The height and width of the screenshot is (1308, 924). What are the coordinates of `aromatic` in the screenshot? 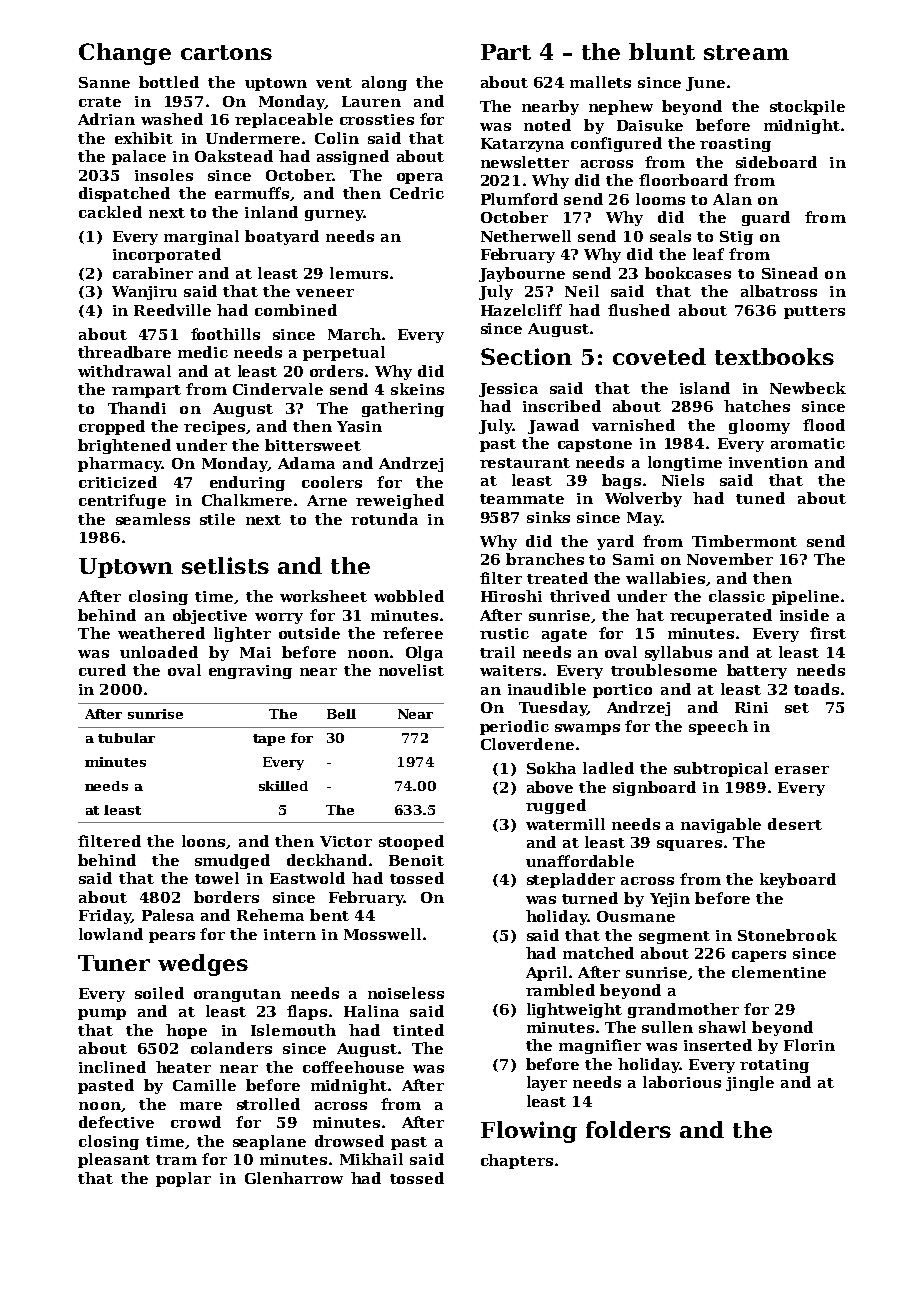 It's located at (808, 443).
